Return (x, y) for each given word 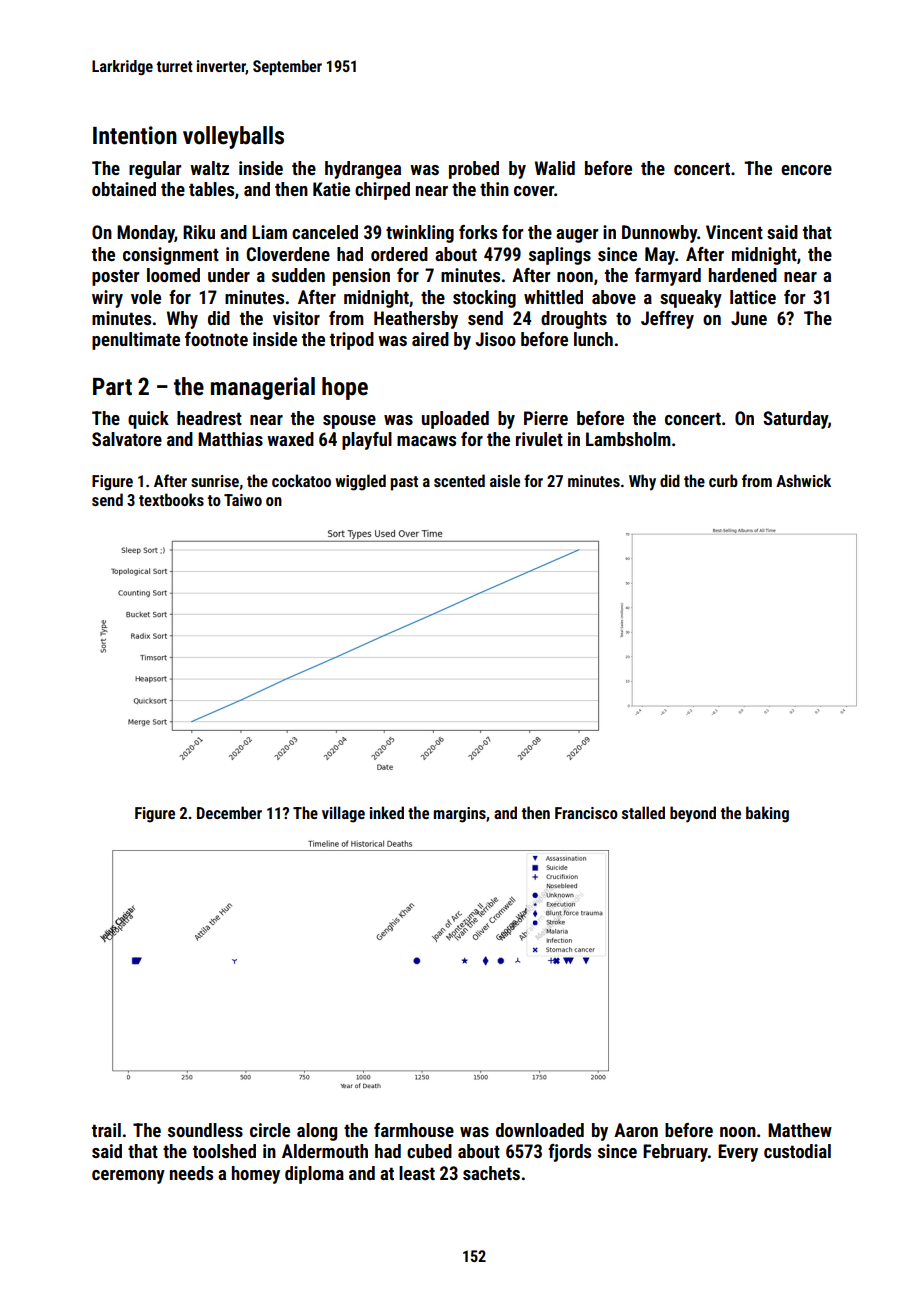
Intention (135, 135)
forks (478, 232)
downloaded (540, 1130)
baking (767, 814)
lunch (593, 339)
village (343, 814)
